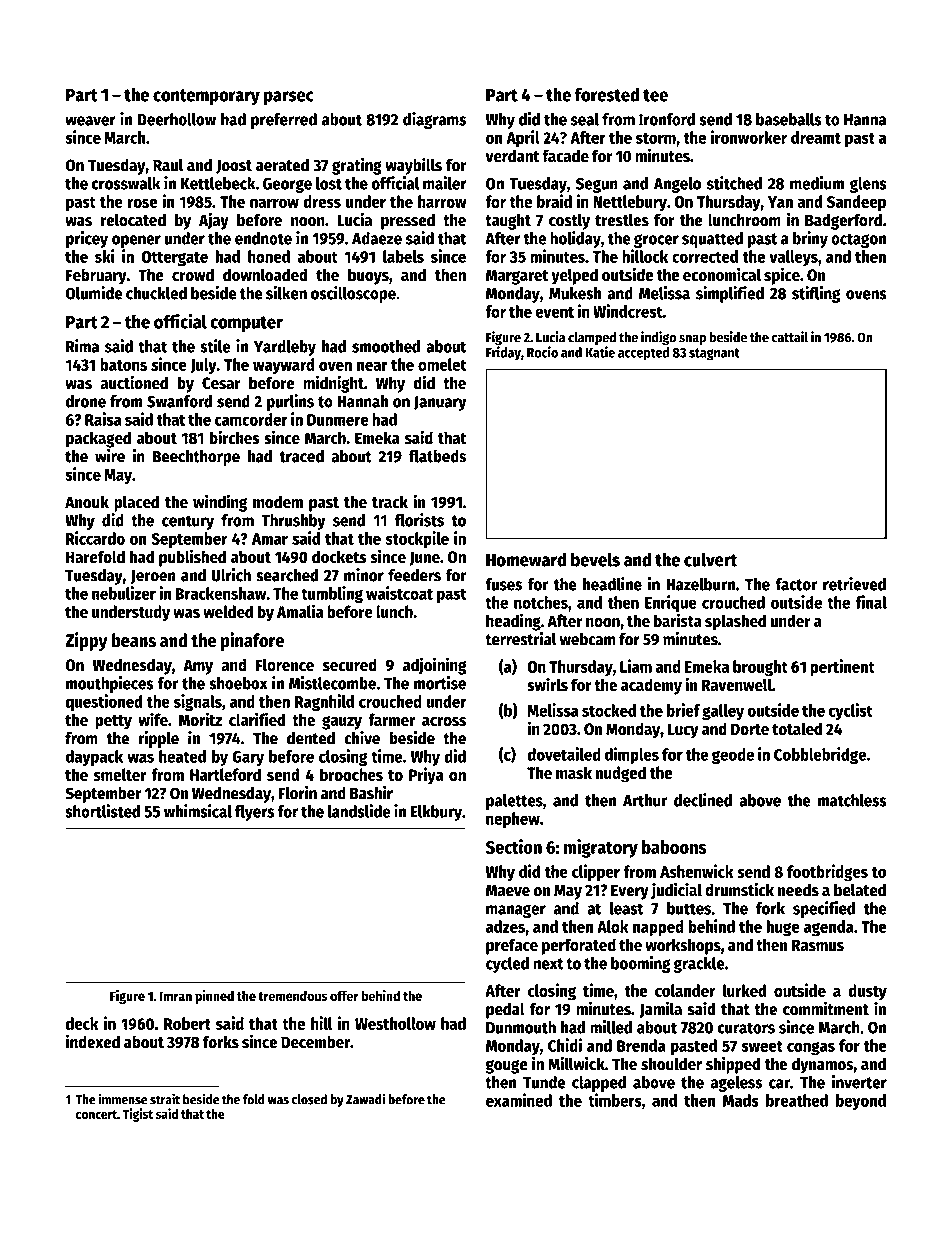 This page has width=952, height=1233. What do you see at coordinates (554, 312) in the page?
I see `event` at bounding box center [554, 312].
